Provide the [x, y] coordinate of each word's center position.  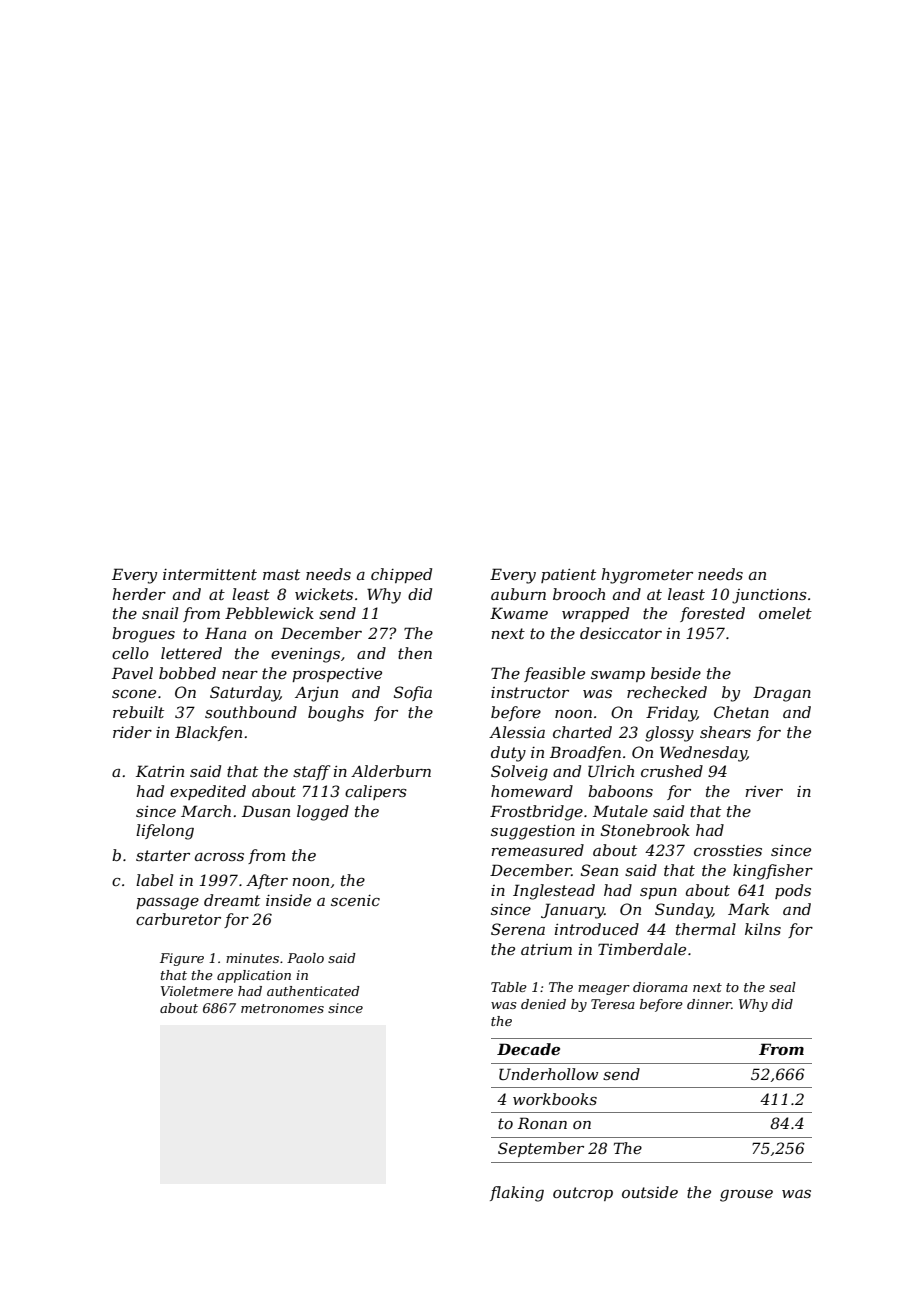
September [541, 1149]
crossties [728, 850]
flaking [517, 1194]
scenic [355, 900]
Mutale [620, 811]
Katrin [160, 771]
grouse [746, 1196]
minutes [252, 958]
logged [323, 813]
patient [568, 575]
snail [160, 613]
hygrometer [647, 576]
